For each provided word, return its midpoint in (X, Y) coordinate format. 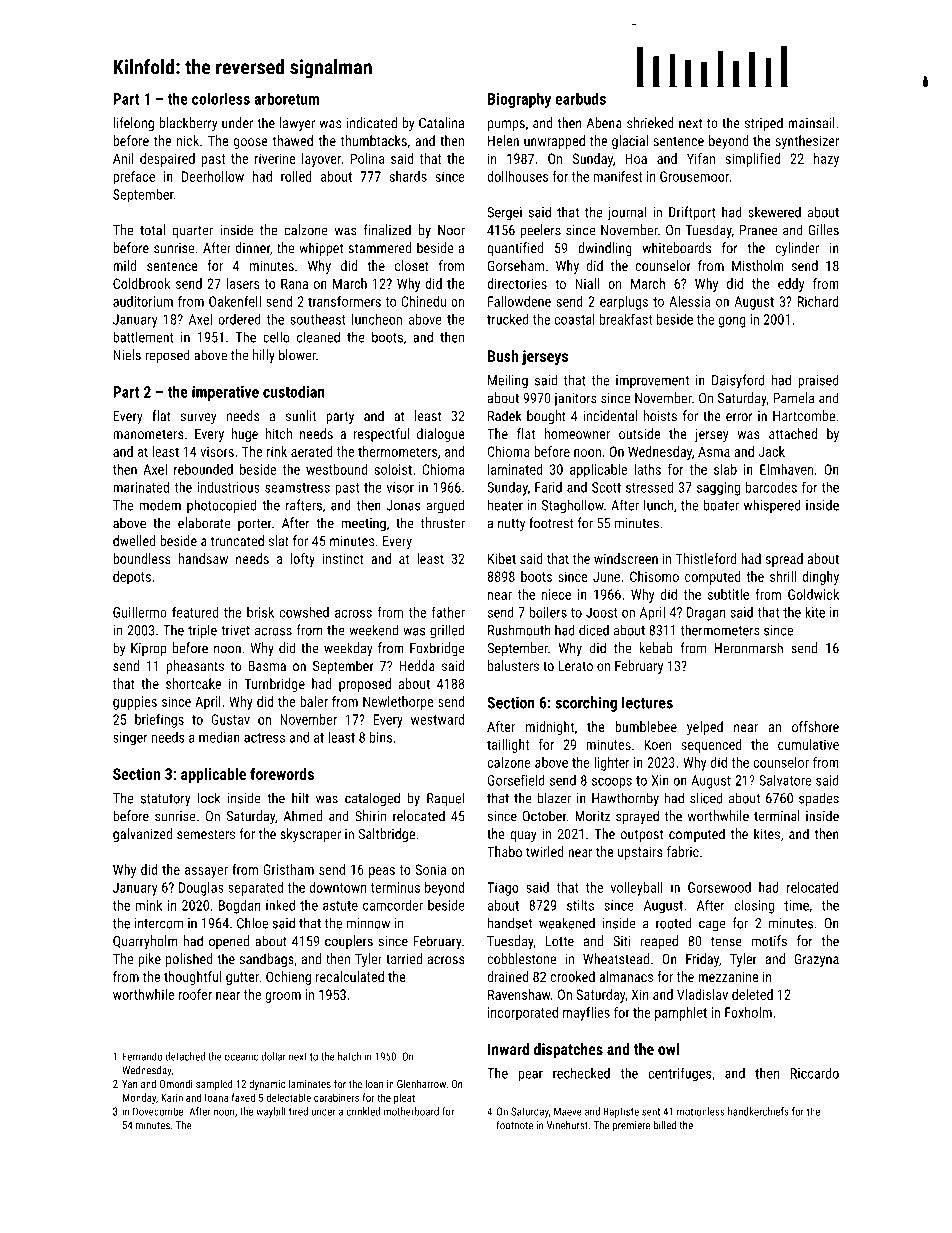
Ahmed (302, 816)
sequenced (711, 746)
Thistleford (706, 558)
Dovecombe (158, 1111)
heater (505, 505)
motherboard (411, 1111)
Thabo (504, 851)
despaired (167, 160)
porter (255, 525)
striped (764, 124)
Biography (519, 100)
